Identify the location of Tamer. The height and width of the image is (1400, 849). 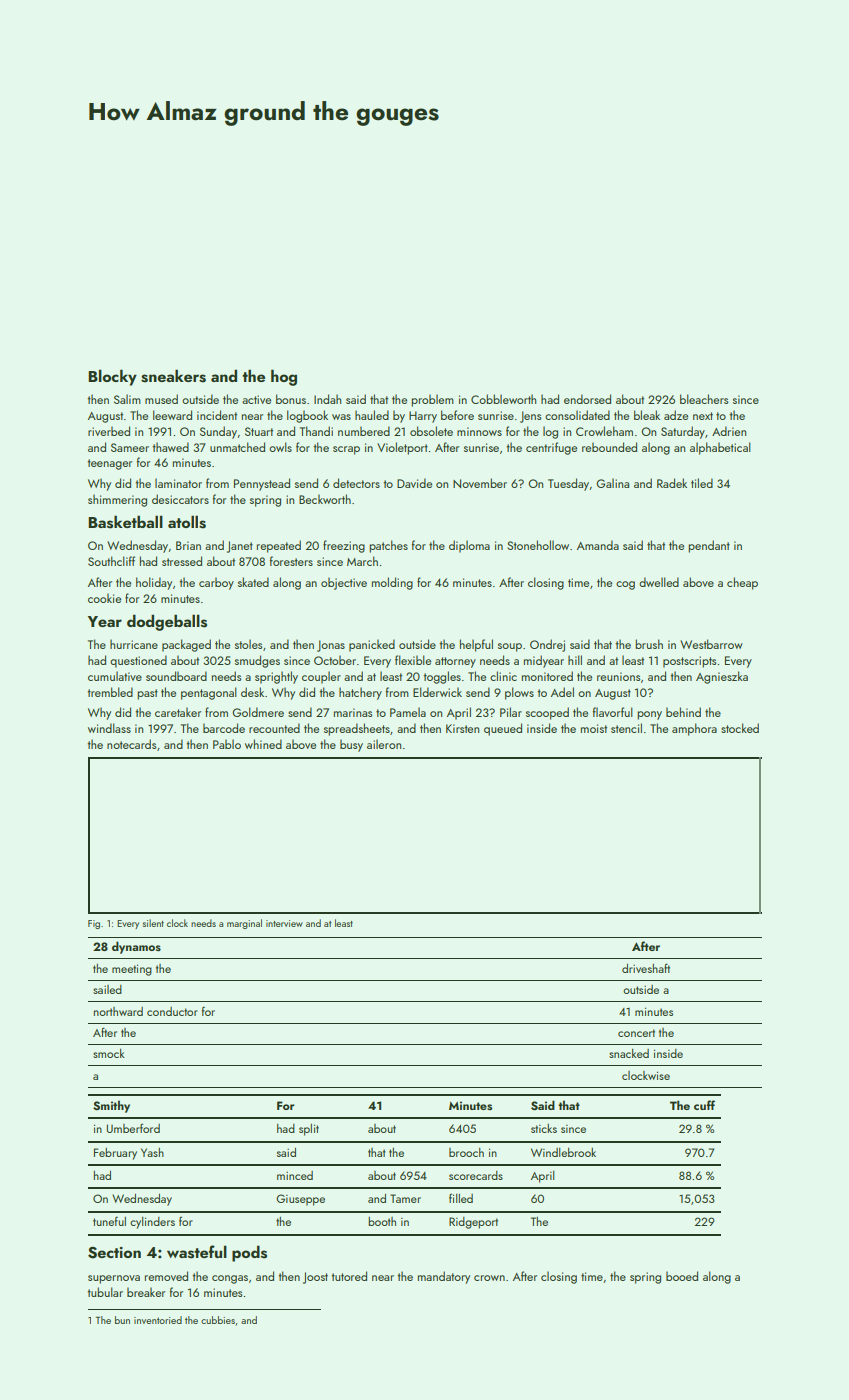
(405, 1198).
